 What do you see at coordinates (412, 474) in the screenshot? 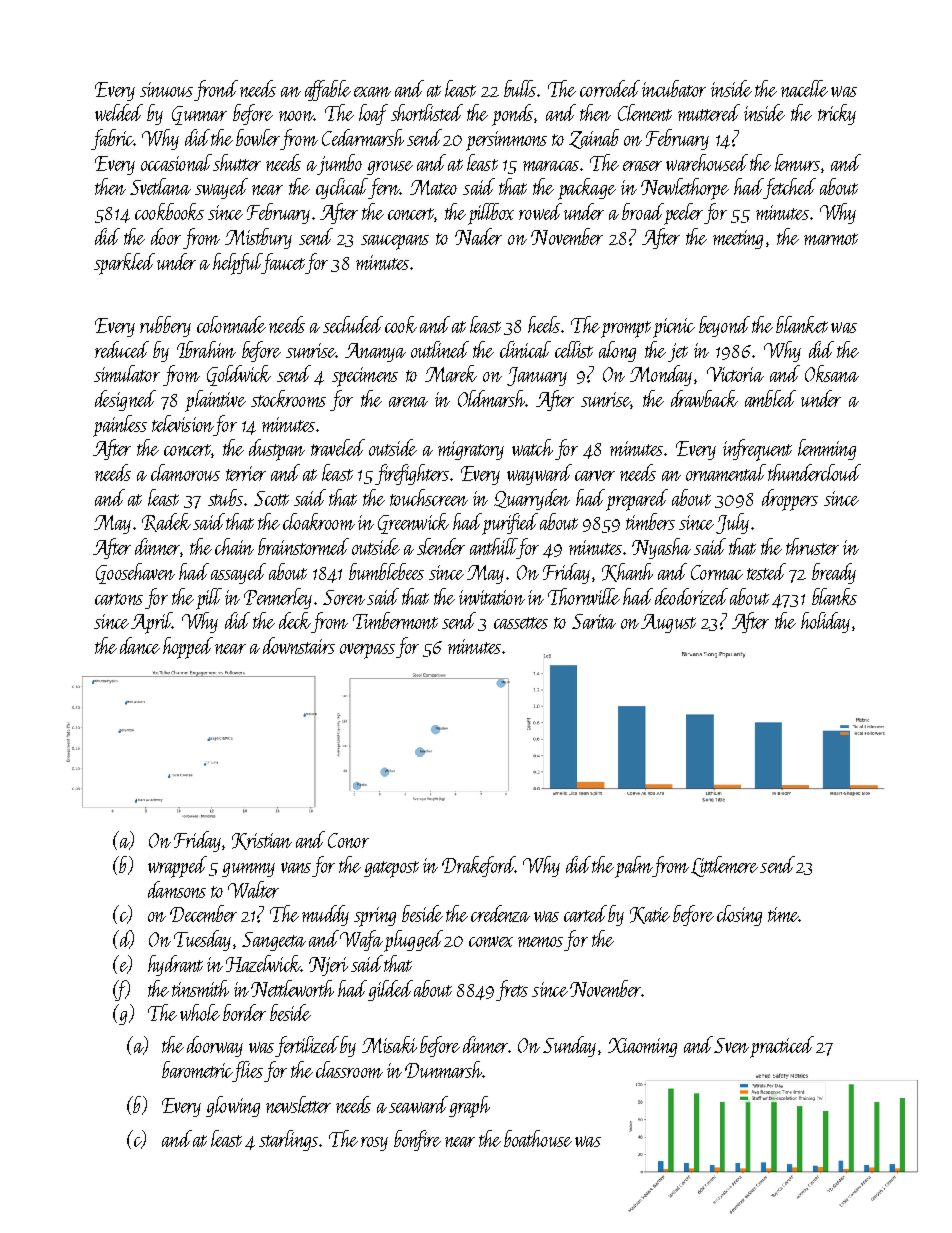
I see `firefighters` at bounding box center [412, 474].
